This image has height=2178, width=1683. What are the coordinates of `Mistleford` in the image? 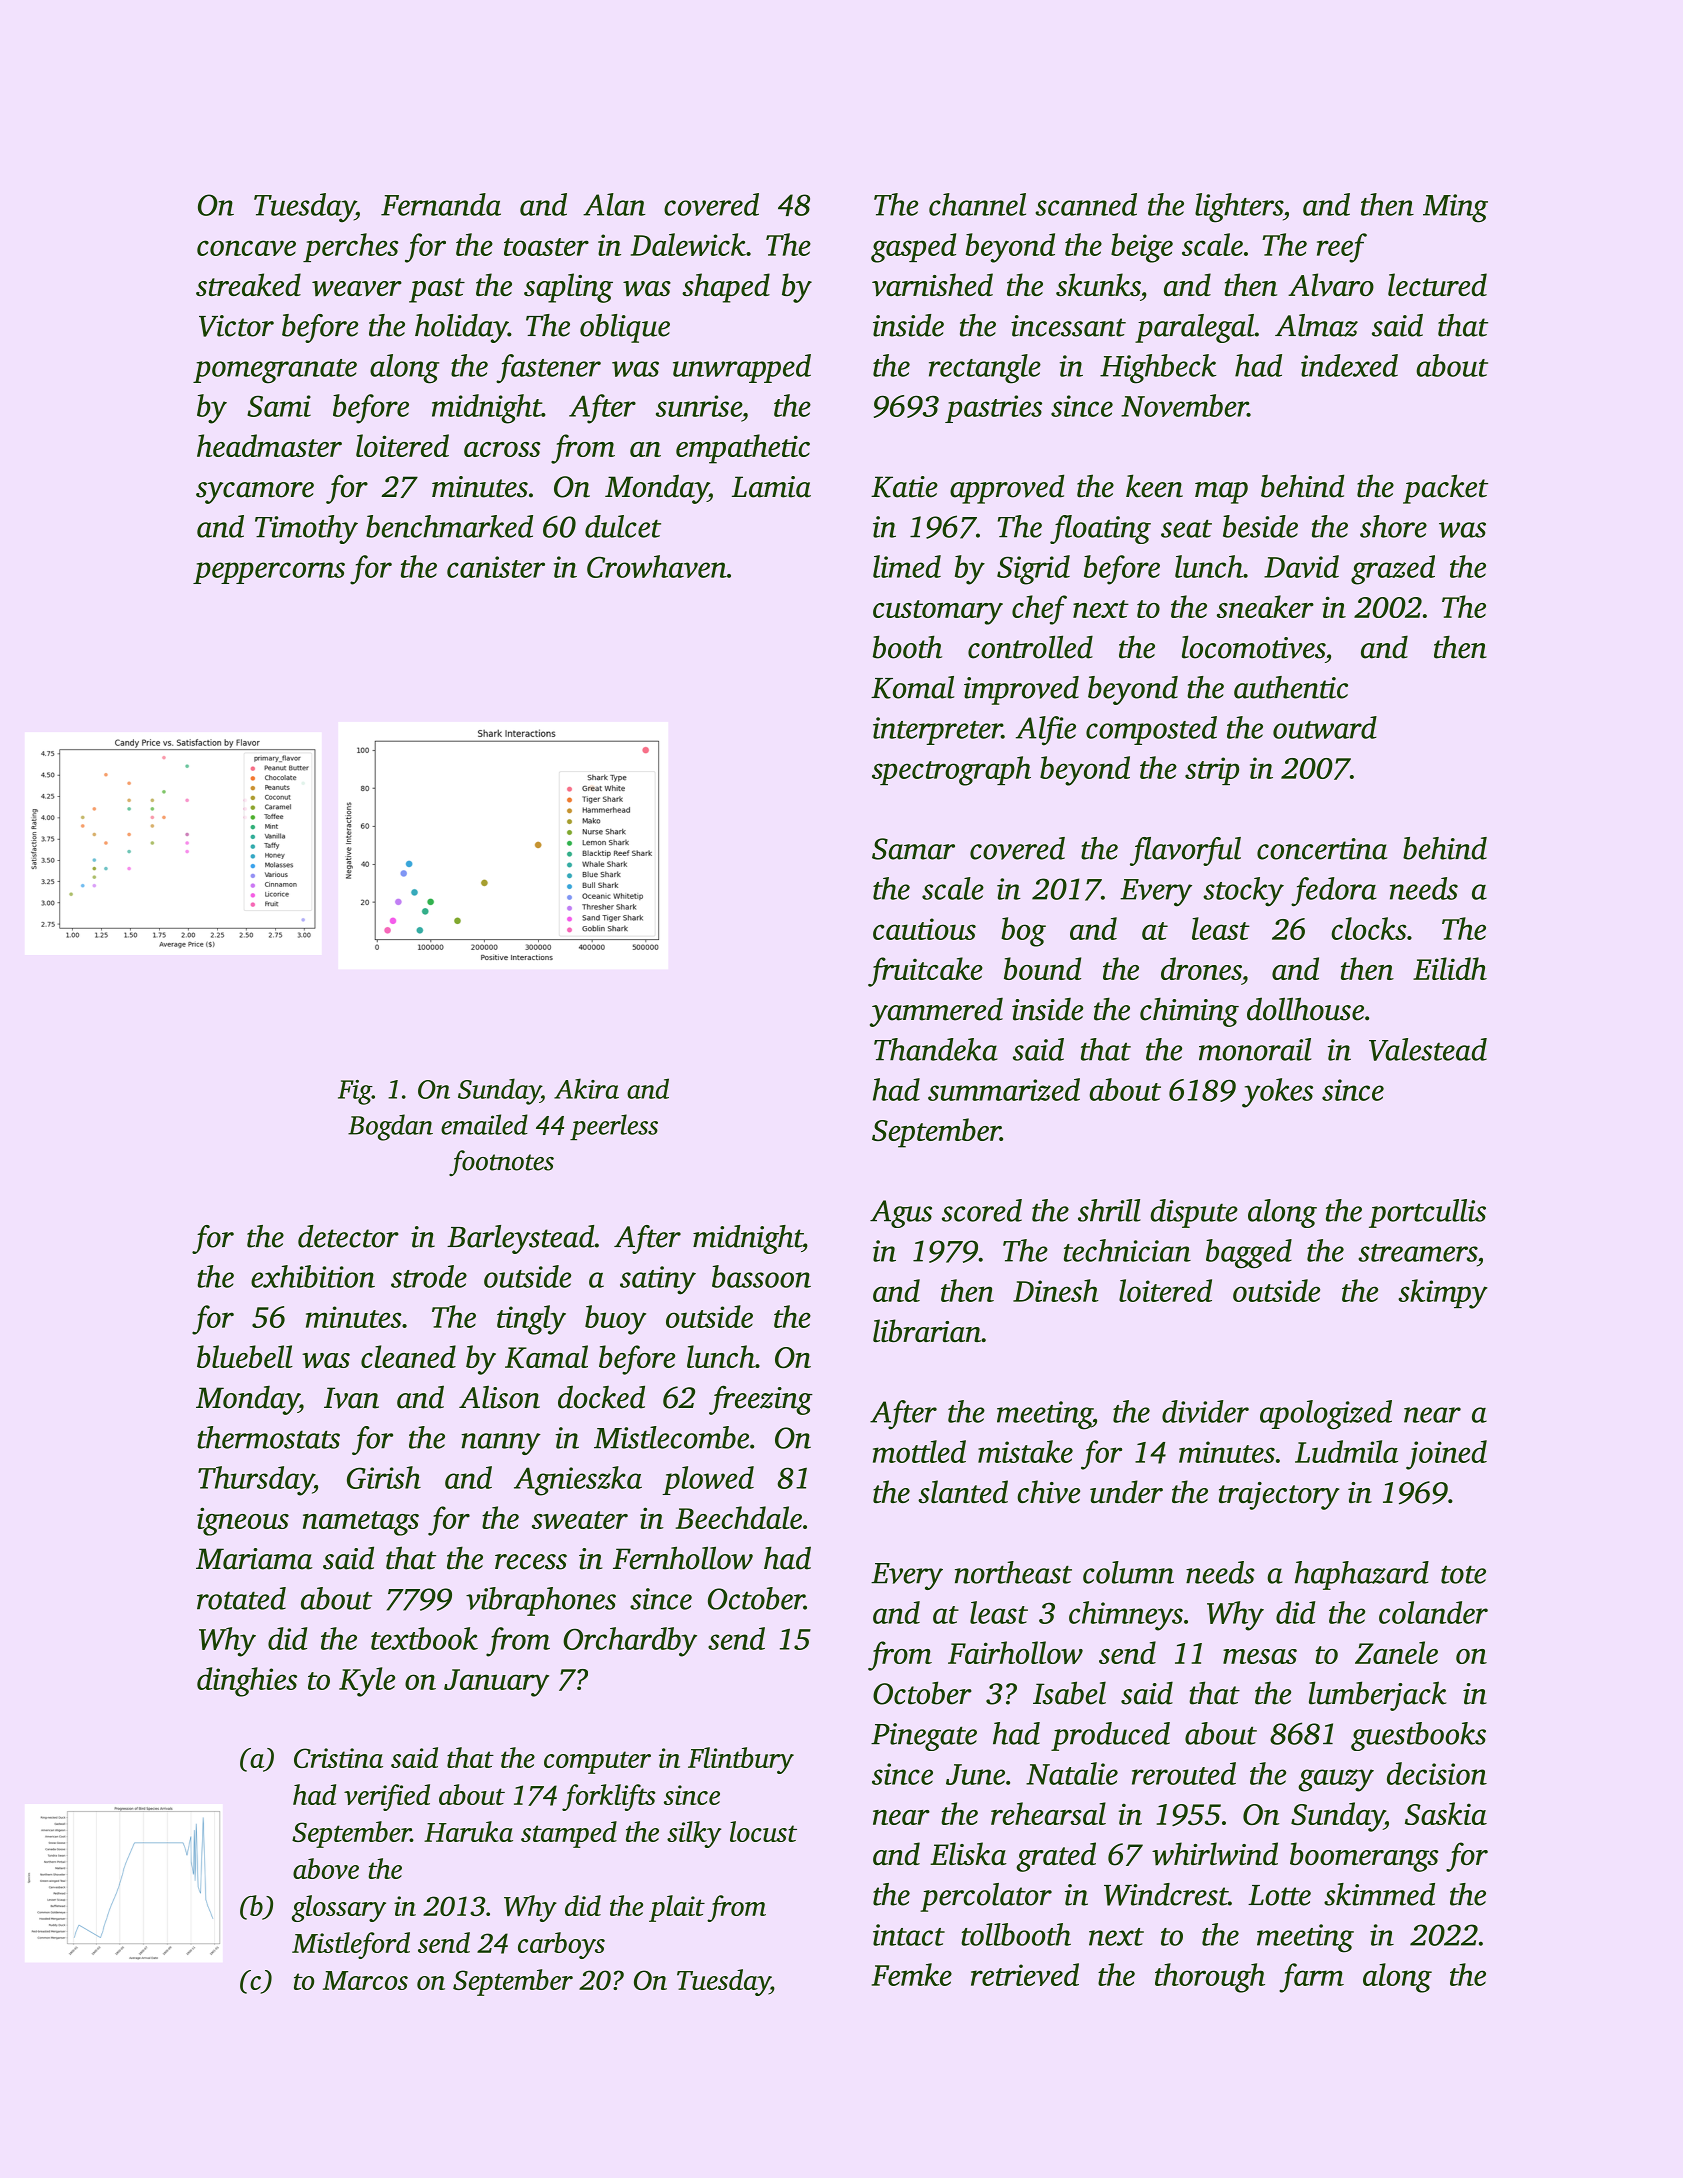 It's located at (351, 1945).
